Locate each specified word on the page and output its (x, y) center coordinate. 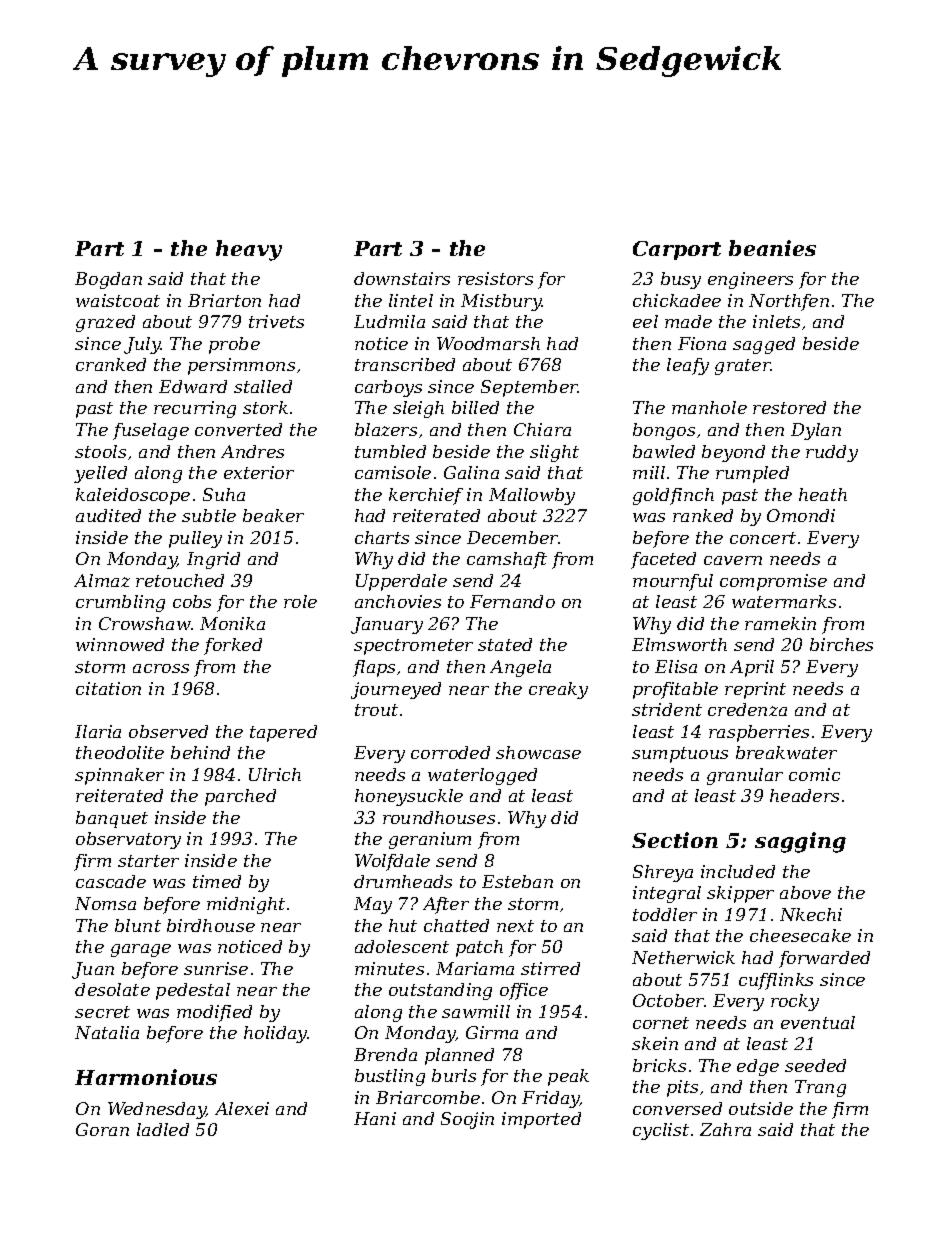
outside (761, 1108)
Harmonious (146, 1077)
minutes (389, 968)
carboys (388, 388)
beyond (733, 453)
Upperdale (401, 582)
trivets (276, 321)
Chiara (542, 429)
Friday (551, 1099)
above (805, 892)
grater (743, 367)
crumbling (120, 603)
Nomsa (105, 903)
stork (265, 407)
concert (763, 538)
